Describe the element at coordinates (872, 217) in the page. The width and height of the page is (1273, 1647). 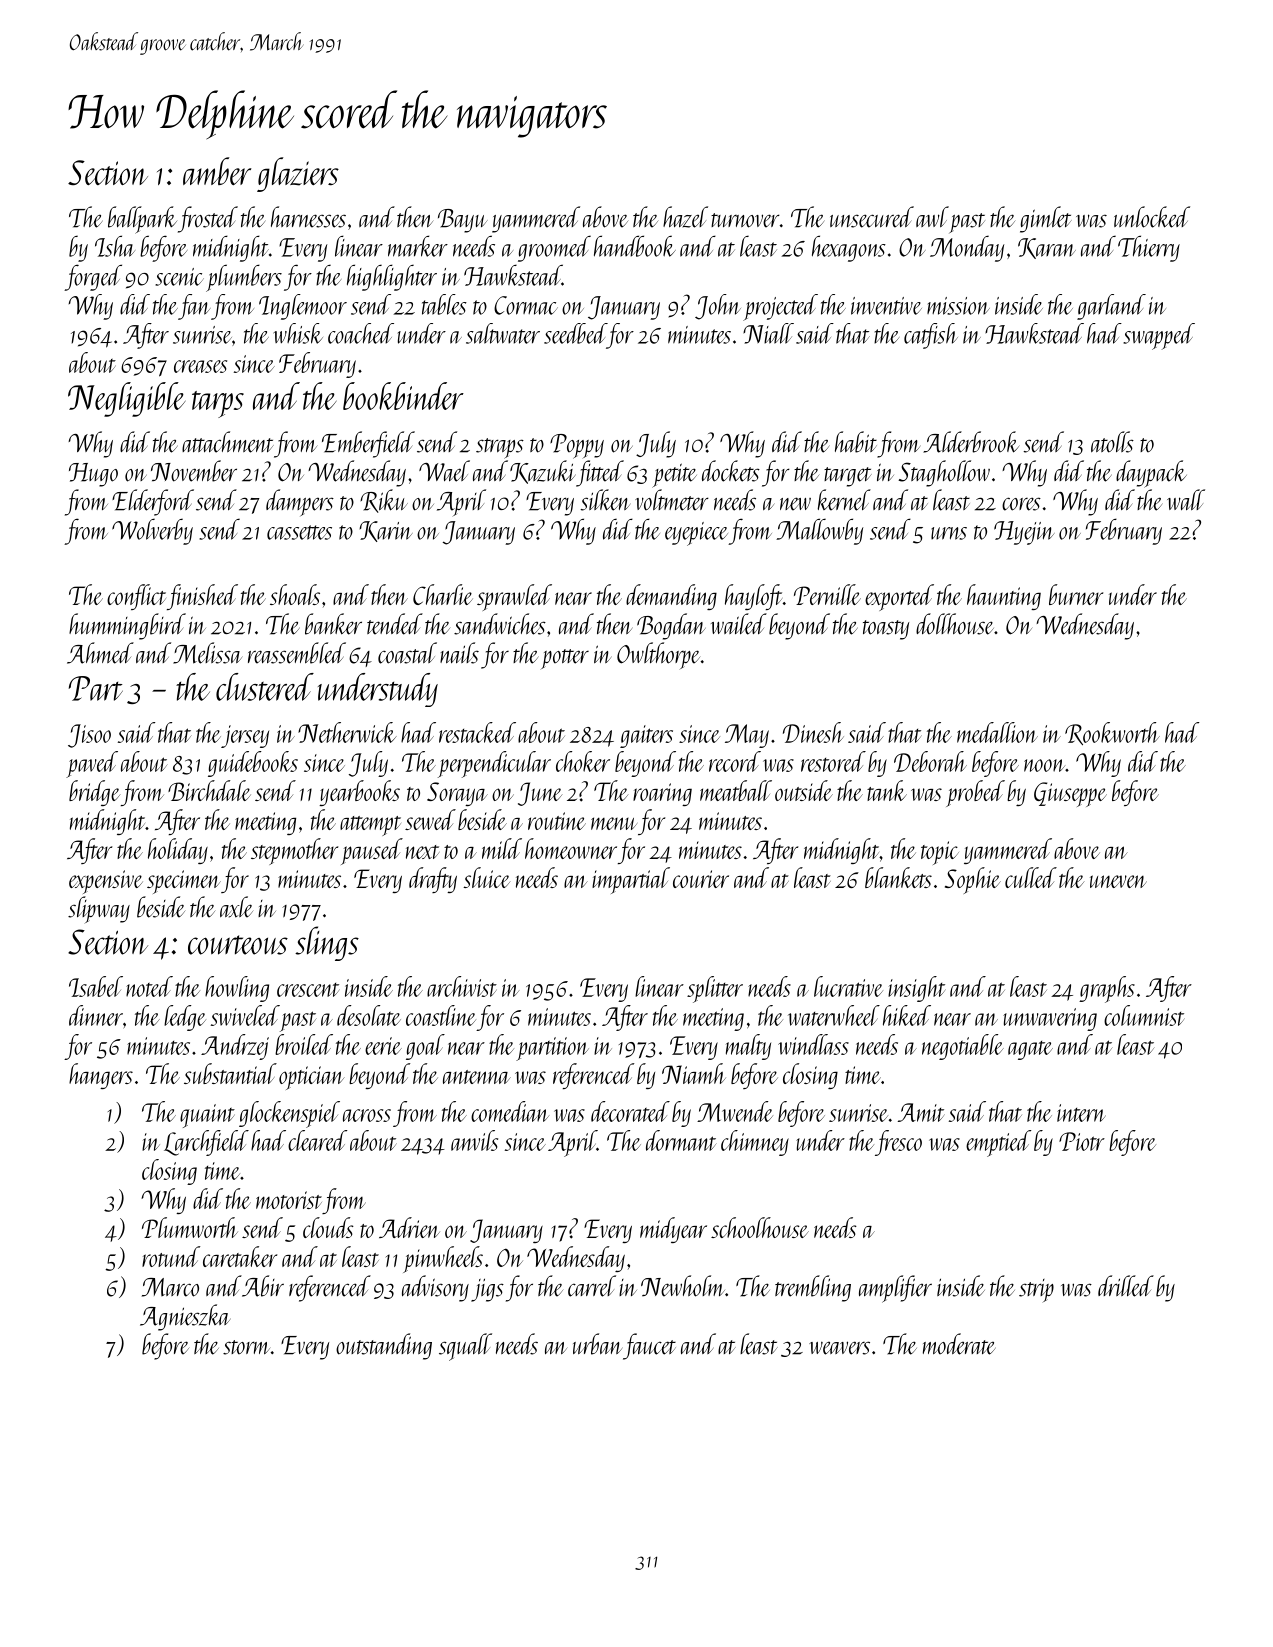
I see `unsecured` at that location.
